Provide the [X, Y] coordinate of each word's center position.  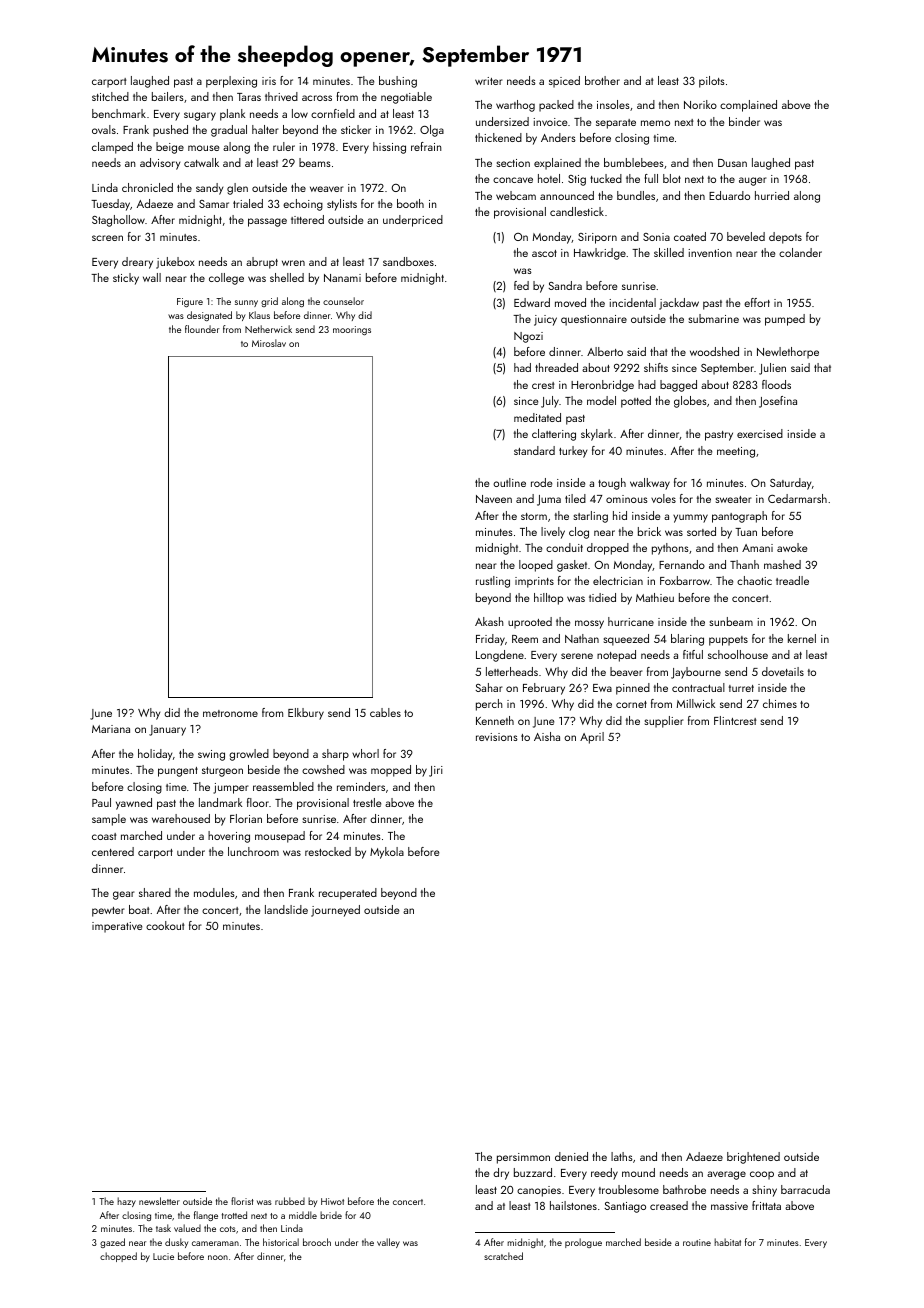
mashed [782, 564]
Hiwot [332, 1201]
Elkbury [306, 714]
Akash [489, 621]
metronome [230, 713]
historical [281, 1242]
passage [267, 222]
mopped [391, 771]
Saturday [790, 484]
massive [729, 1206]
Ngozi [528, 337]
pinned [633, 689]
